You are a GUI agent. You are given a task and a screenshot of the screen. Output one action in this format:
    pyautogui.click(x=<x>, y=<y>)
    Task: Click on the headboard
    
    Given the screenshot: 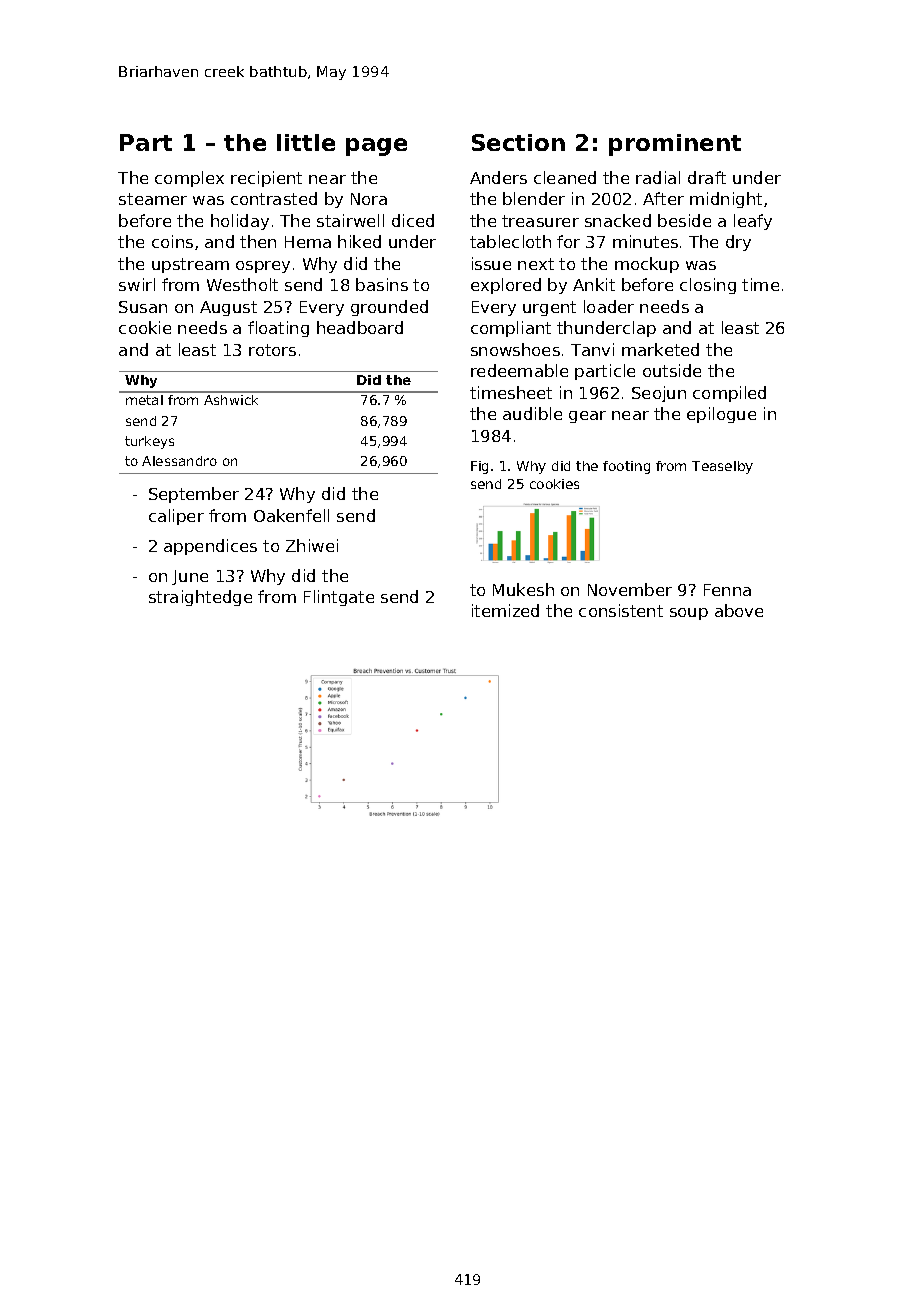 What is the action you would take?
    pyautogui.click(x=360, y=327)
